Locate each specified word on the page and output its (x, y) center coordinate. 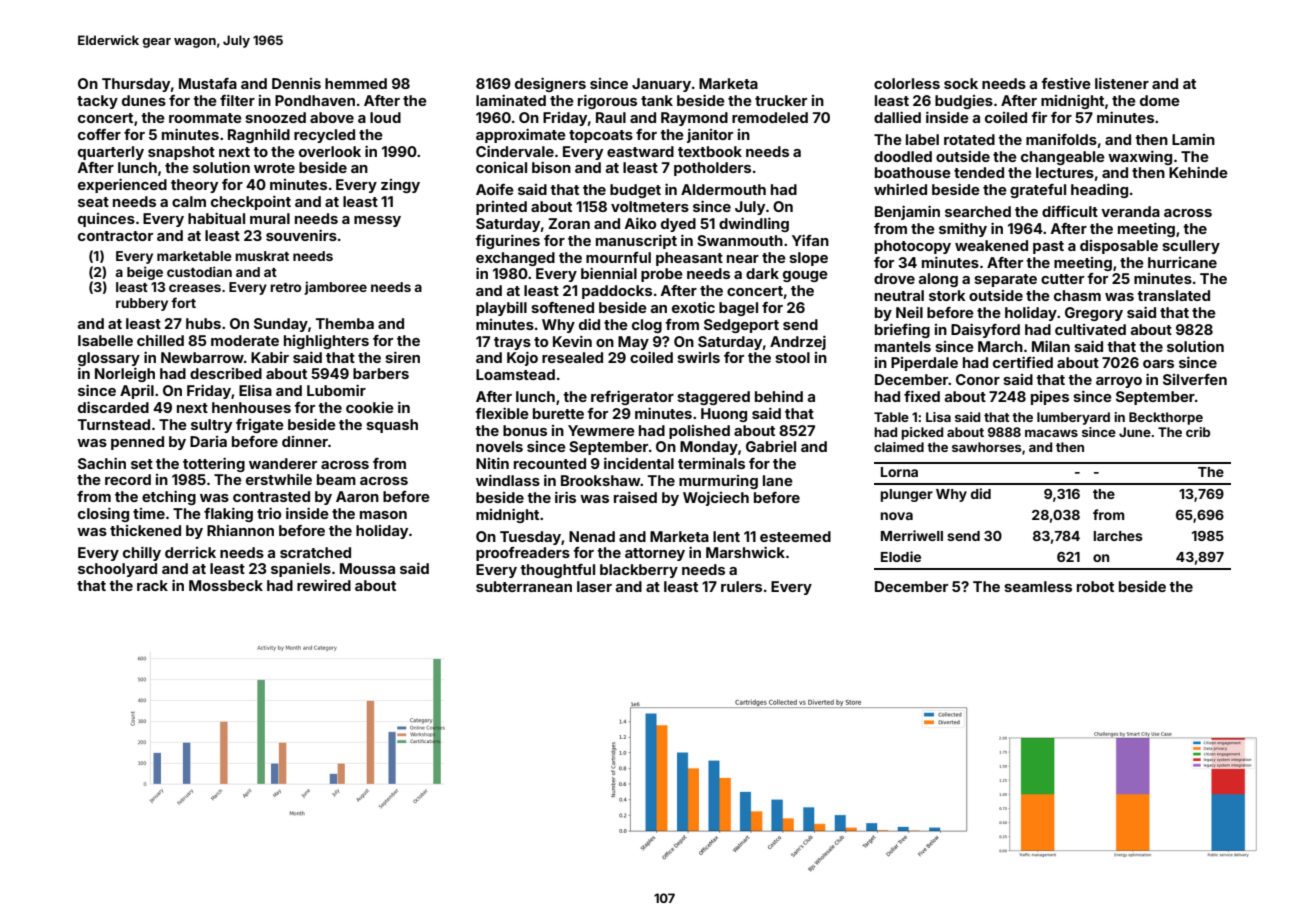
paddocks (617, 292)
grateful (1038, 191)
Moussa (367, 568)
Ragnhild (259, 136)
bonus (525, 430)
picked (922, 433)
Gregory (1094, 314)
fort (183, 302)
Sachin (102, 463)
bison (551, 167)
